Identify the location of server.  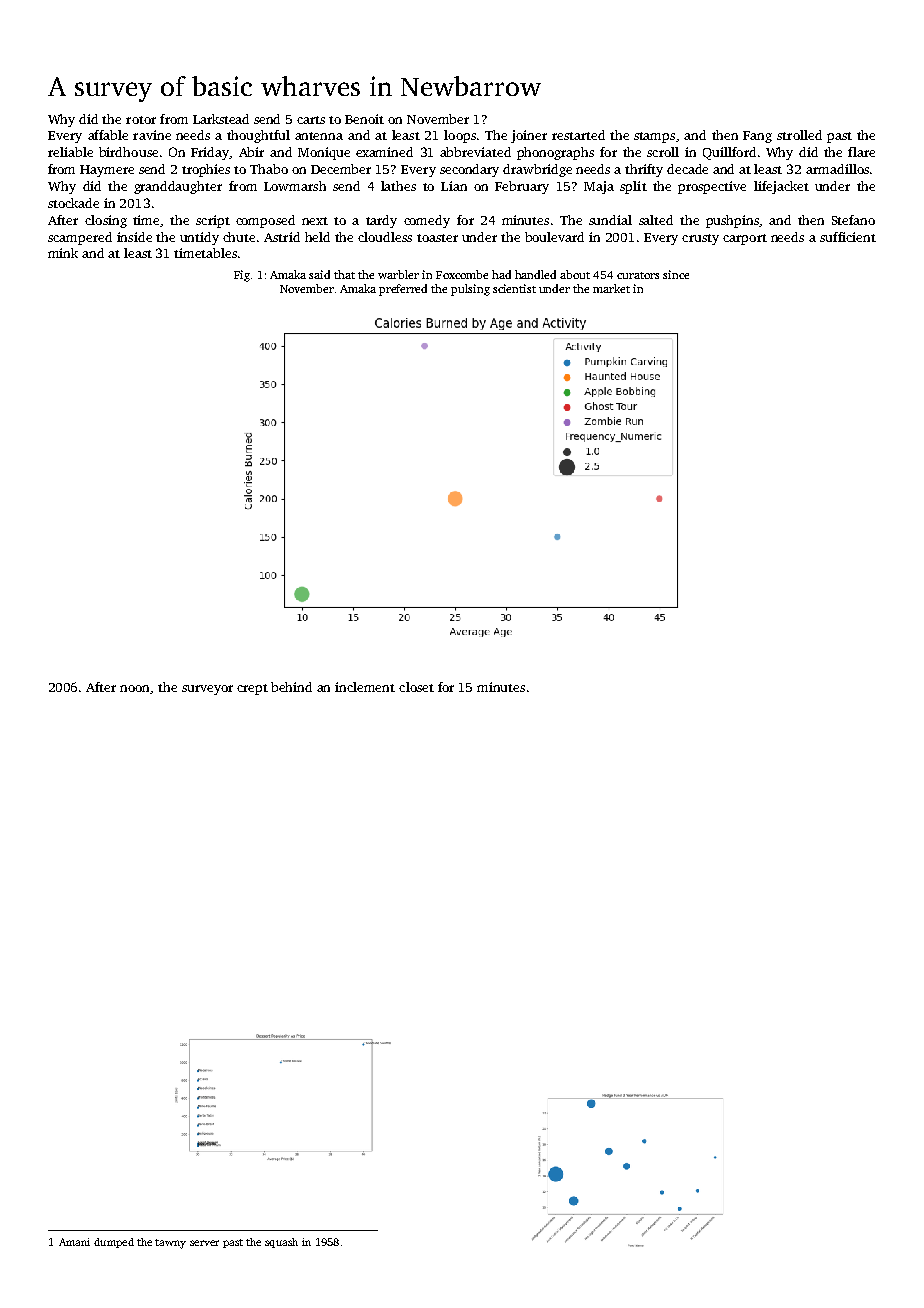
(204, 1243).
